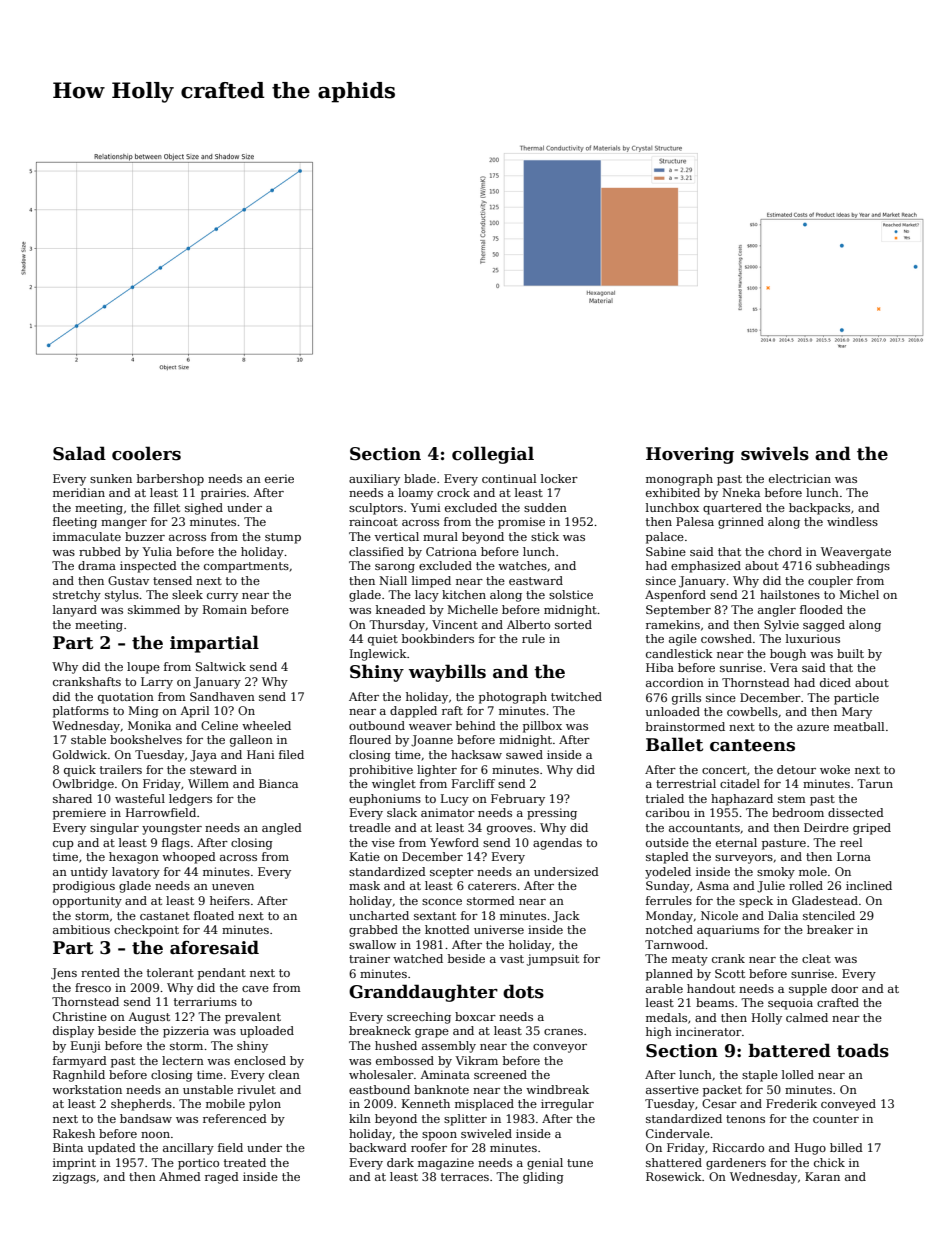 The width and height of the screenshot is (952, 1233). I want to click on sawed, so click(524, 754).
